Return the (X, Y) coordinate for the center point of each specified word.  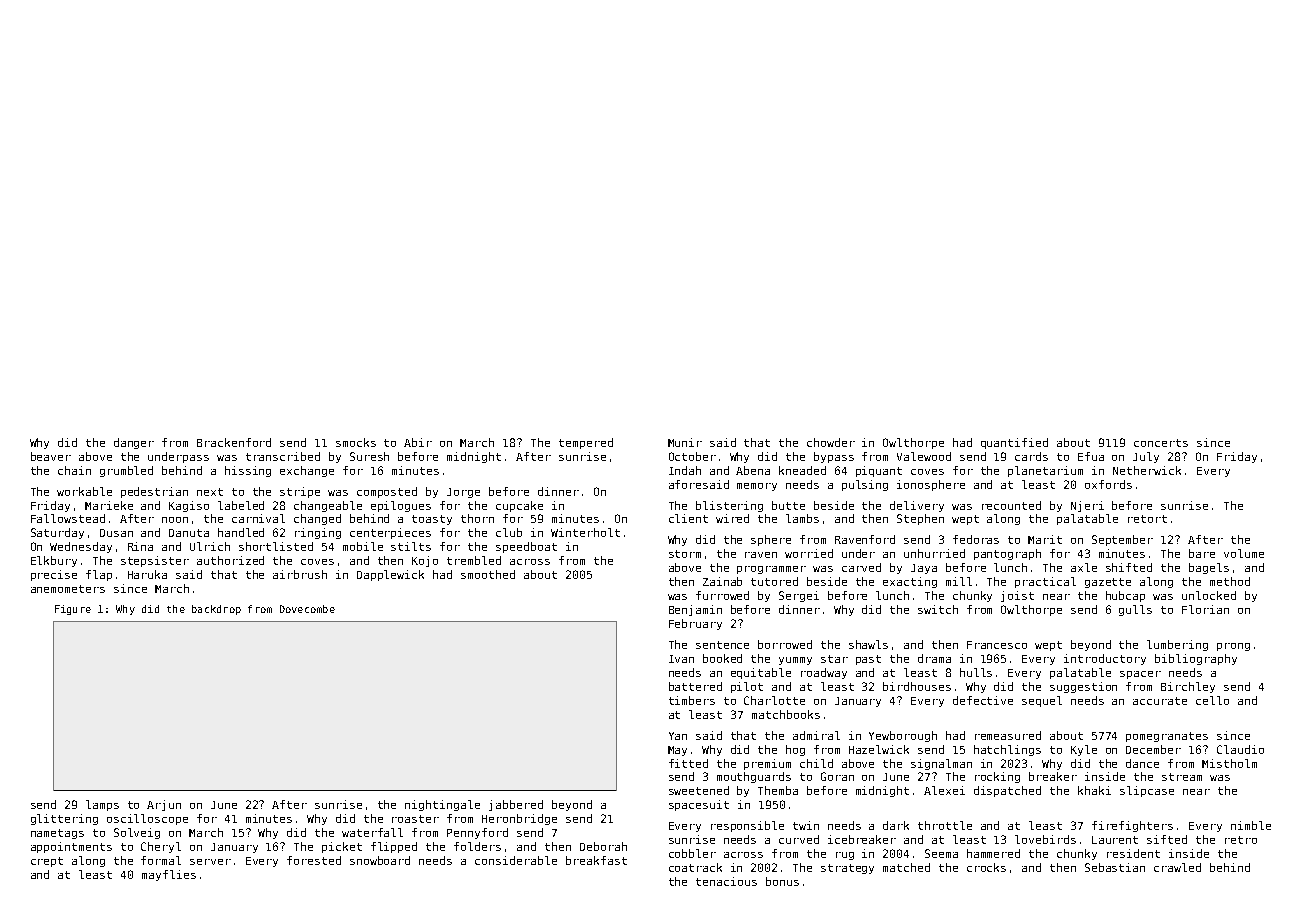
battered (695, 686)
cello (1212, 700)
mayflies (169, 875)
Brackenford (234, 442)
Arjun (164, 805)
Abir (418, 442)
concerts (1161, 443)
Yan (678, 736)
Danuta (189, 533)
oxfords (1108, 484)
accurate (1160, 701)
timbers (692, 700)
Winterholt (585, 532)
